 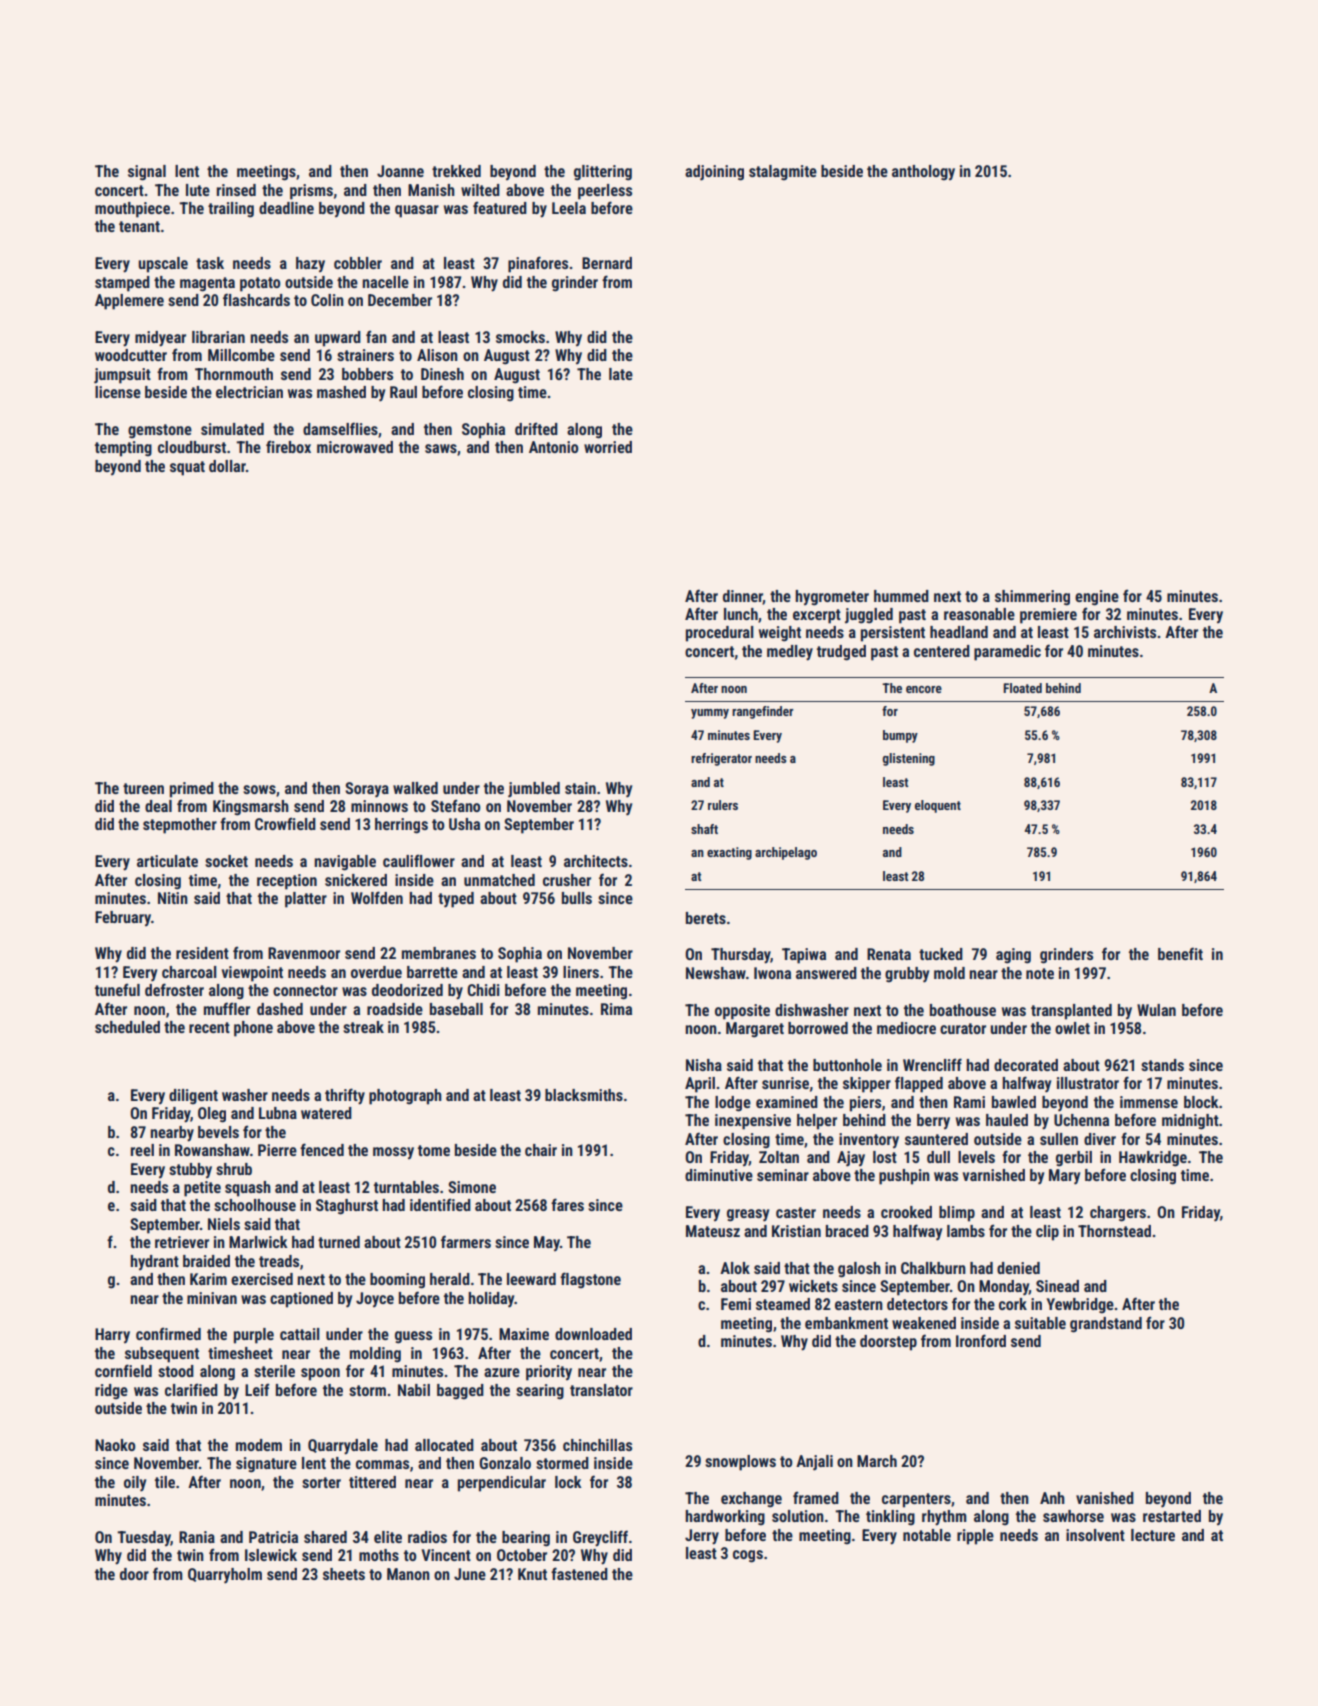 What do you see at coordinates (227, 466) in the page?
I see `dollar` at bounding box center [227, 466].
